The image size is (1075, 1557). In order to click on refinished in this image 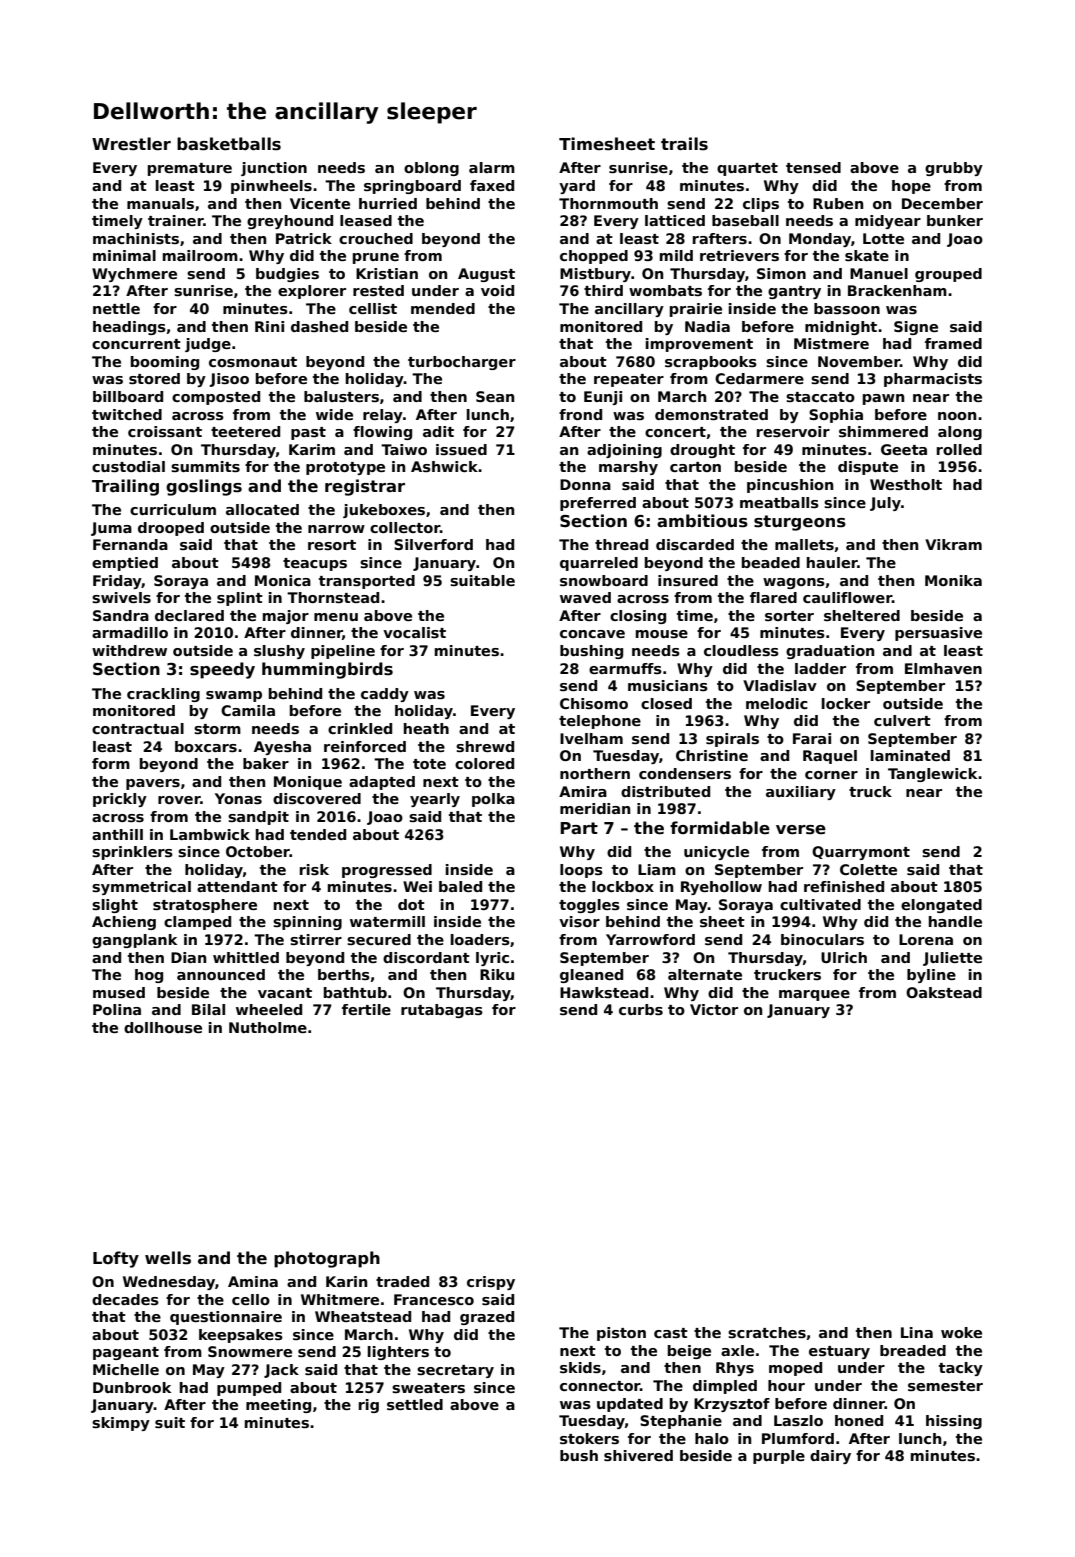, I will do `click(844, 886)`.
